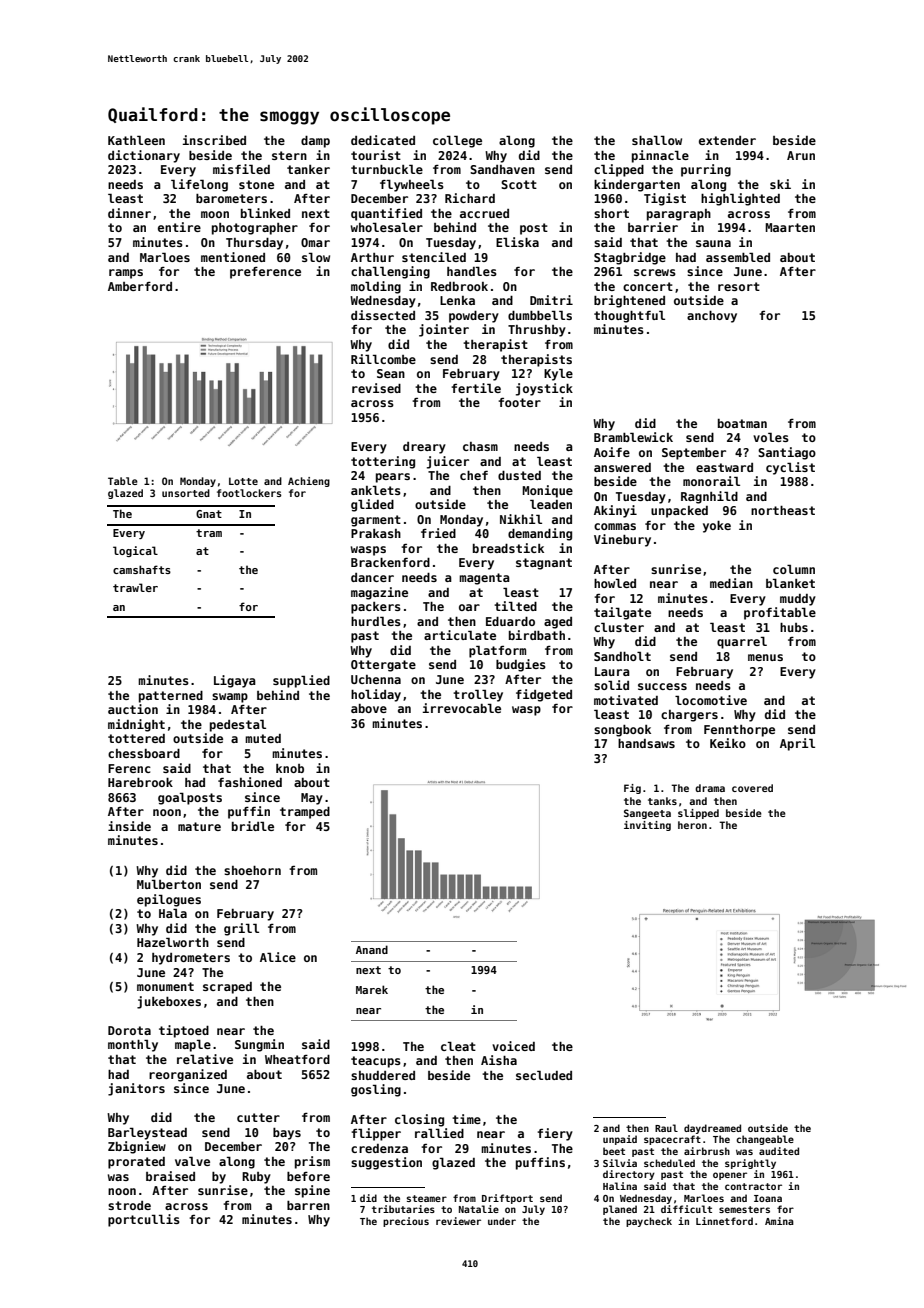  What do you see at coordinates (315, 142) in the screenshot?
I see `damp` at bounding box center [315, 142].
